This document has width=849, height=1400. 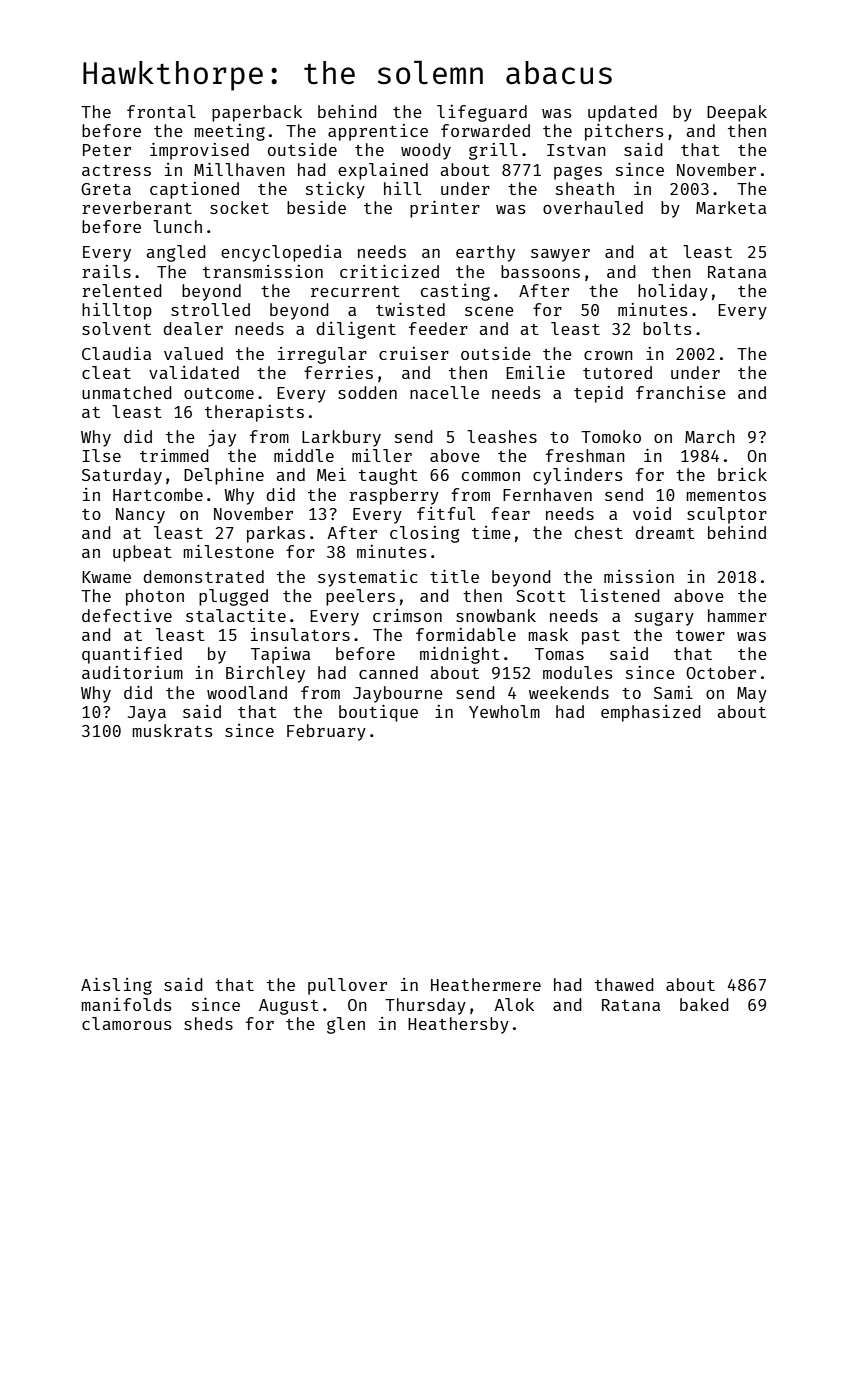 I want to click on updated, so click(x=622, y=113).
